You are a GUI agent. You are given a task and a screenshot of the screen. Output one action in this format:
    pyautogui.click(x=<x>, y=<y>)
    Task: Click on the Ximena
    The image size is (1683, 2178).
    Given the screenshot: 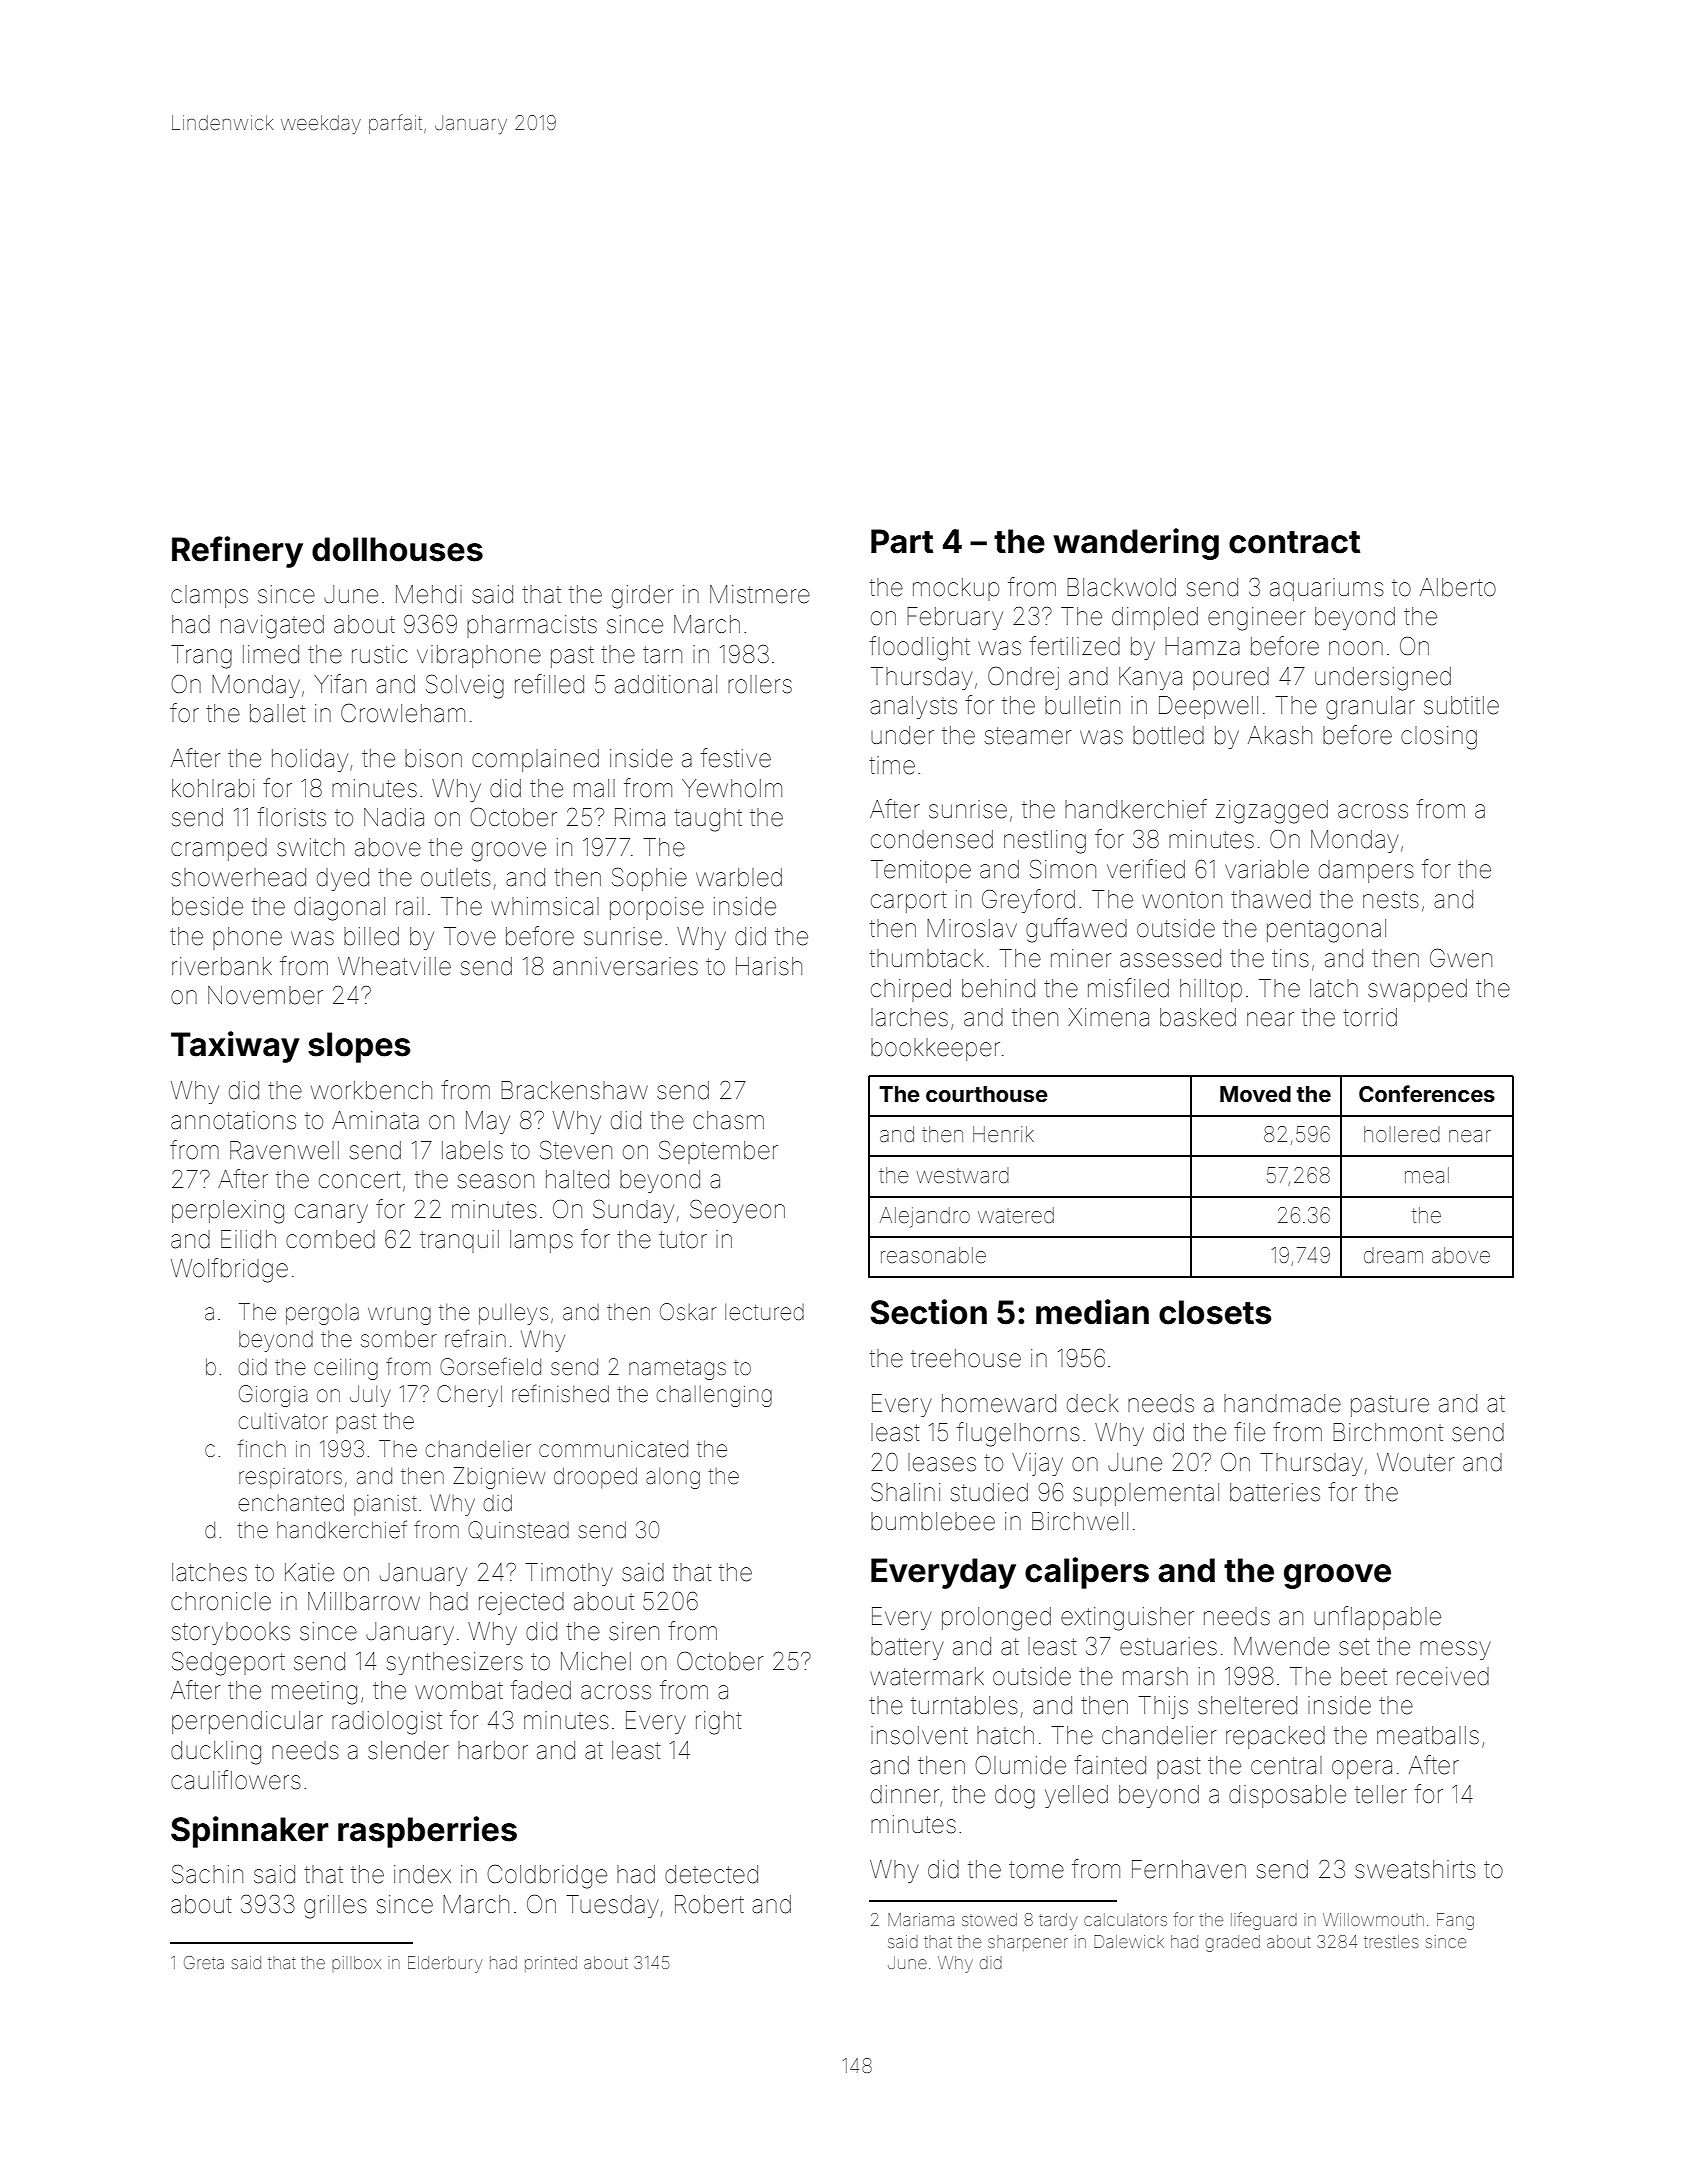 What is the action you would take?
    pyautogui.click(x=1108, y=1017)
